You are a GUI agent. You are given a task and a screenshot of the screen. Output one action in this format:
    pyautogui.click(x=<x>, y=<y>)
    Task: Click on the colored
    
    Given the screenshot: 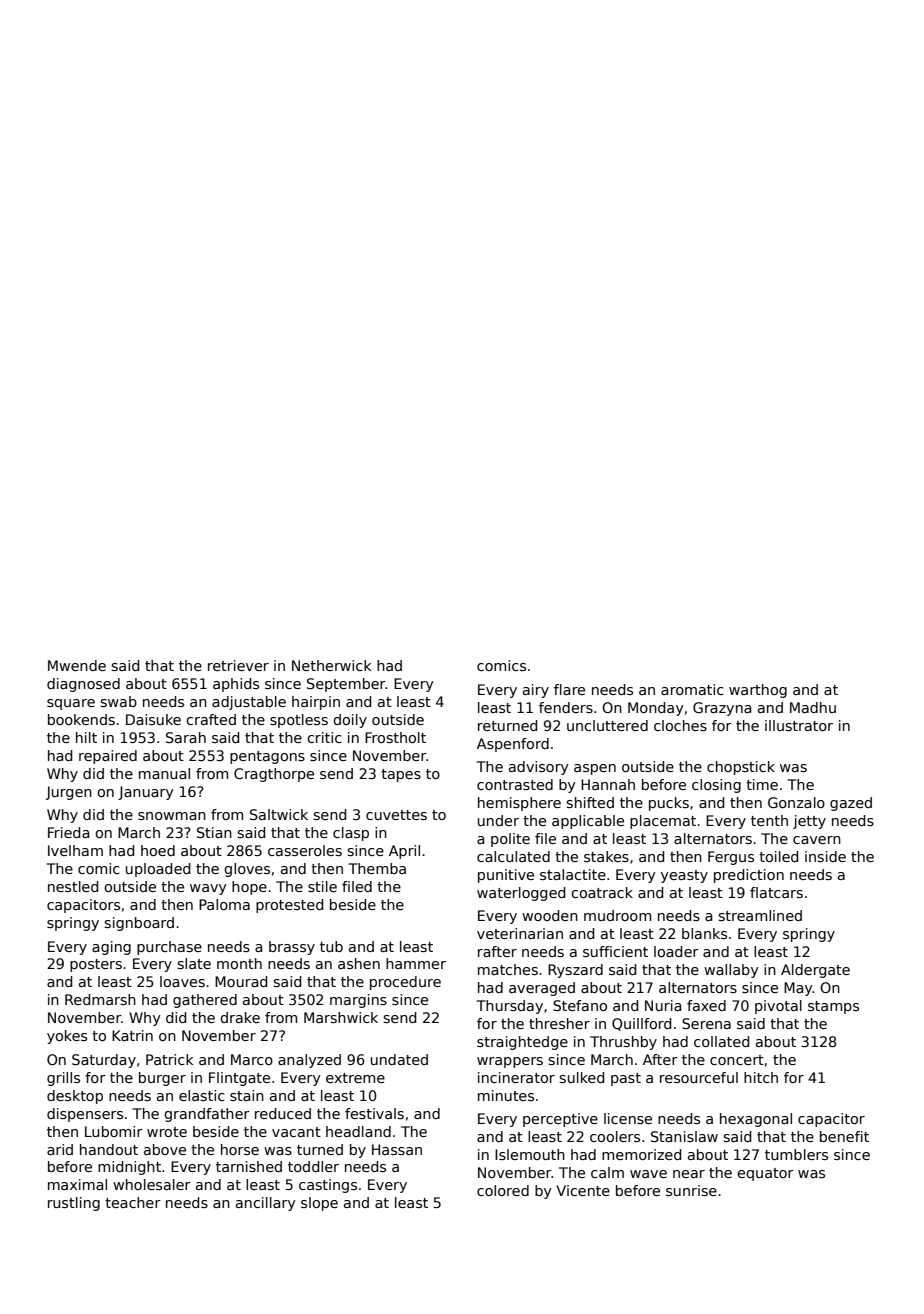 What is the action you would take?
    pyautogui.click(x=503, y=1190)
